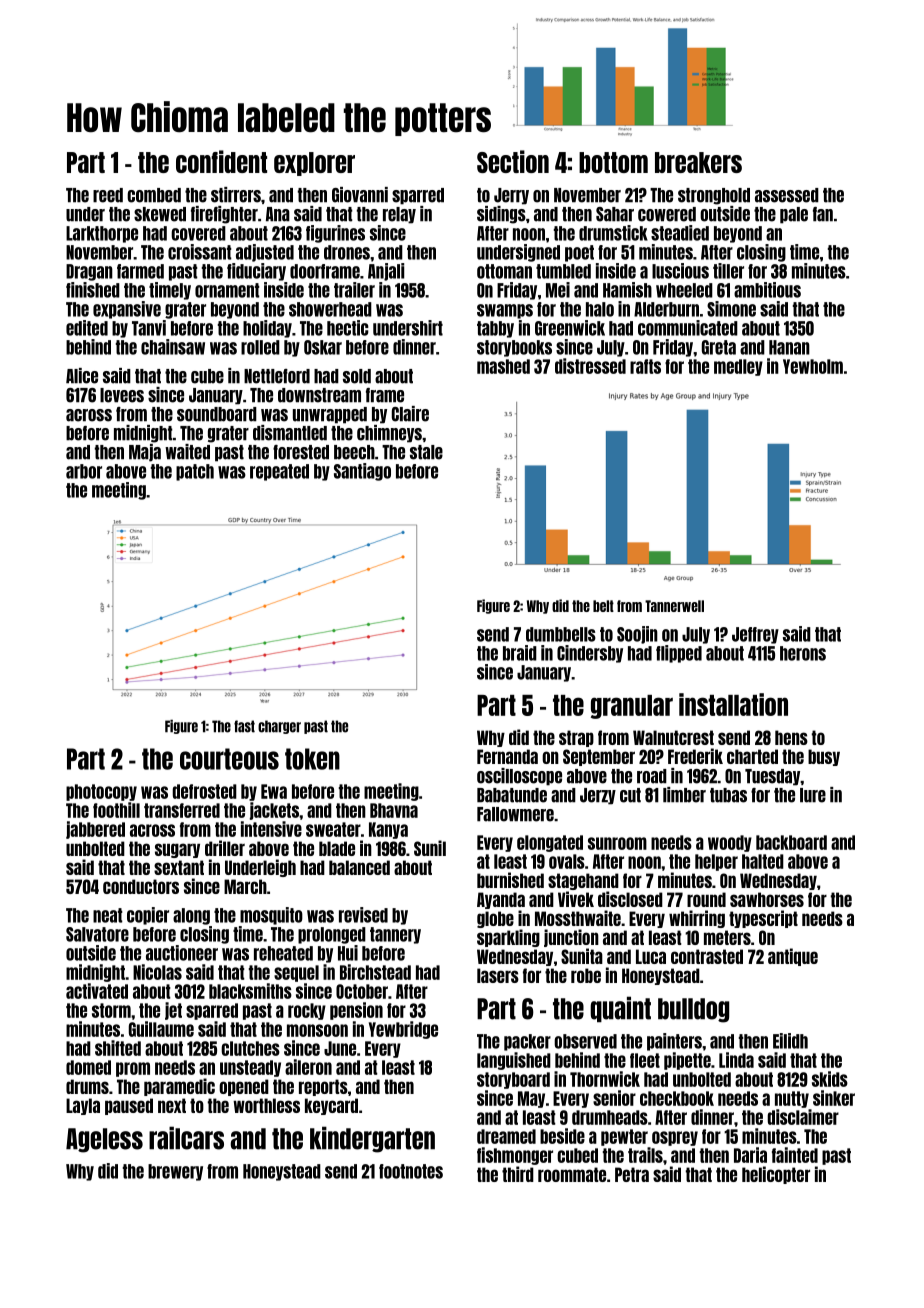 The height and width of the screenshot is (1308, 924). I want to click on breakers, so click(698, 162).
